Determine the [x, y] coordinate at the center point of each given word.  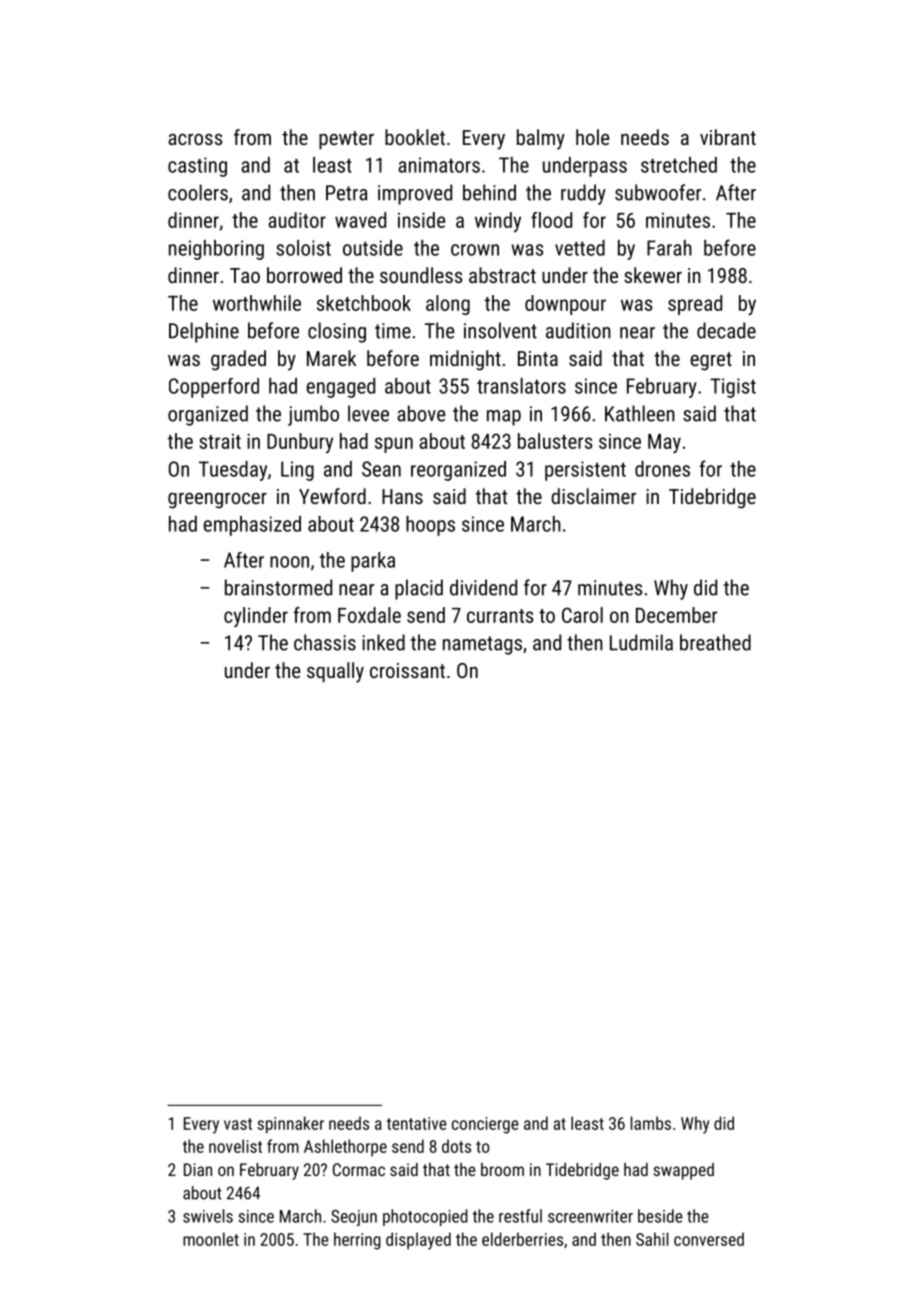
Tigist [733, 388]
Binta [538, 358]
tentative [417, 1123]
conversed [709, 1239]
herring [357, 1241]
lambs [651, 1123]
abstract [502, 275]
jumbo [313, 415]
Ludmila [641, 642]
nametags [482, 645]
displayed [418, 1241]
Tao [245, 275]
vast [238, 1124]
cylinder [256, 617]
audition [578, 330]
